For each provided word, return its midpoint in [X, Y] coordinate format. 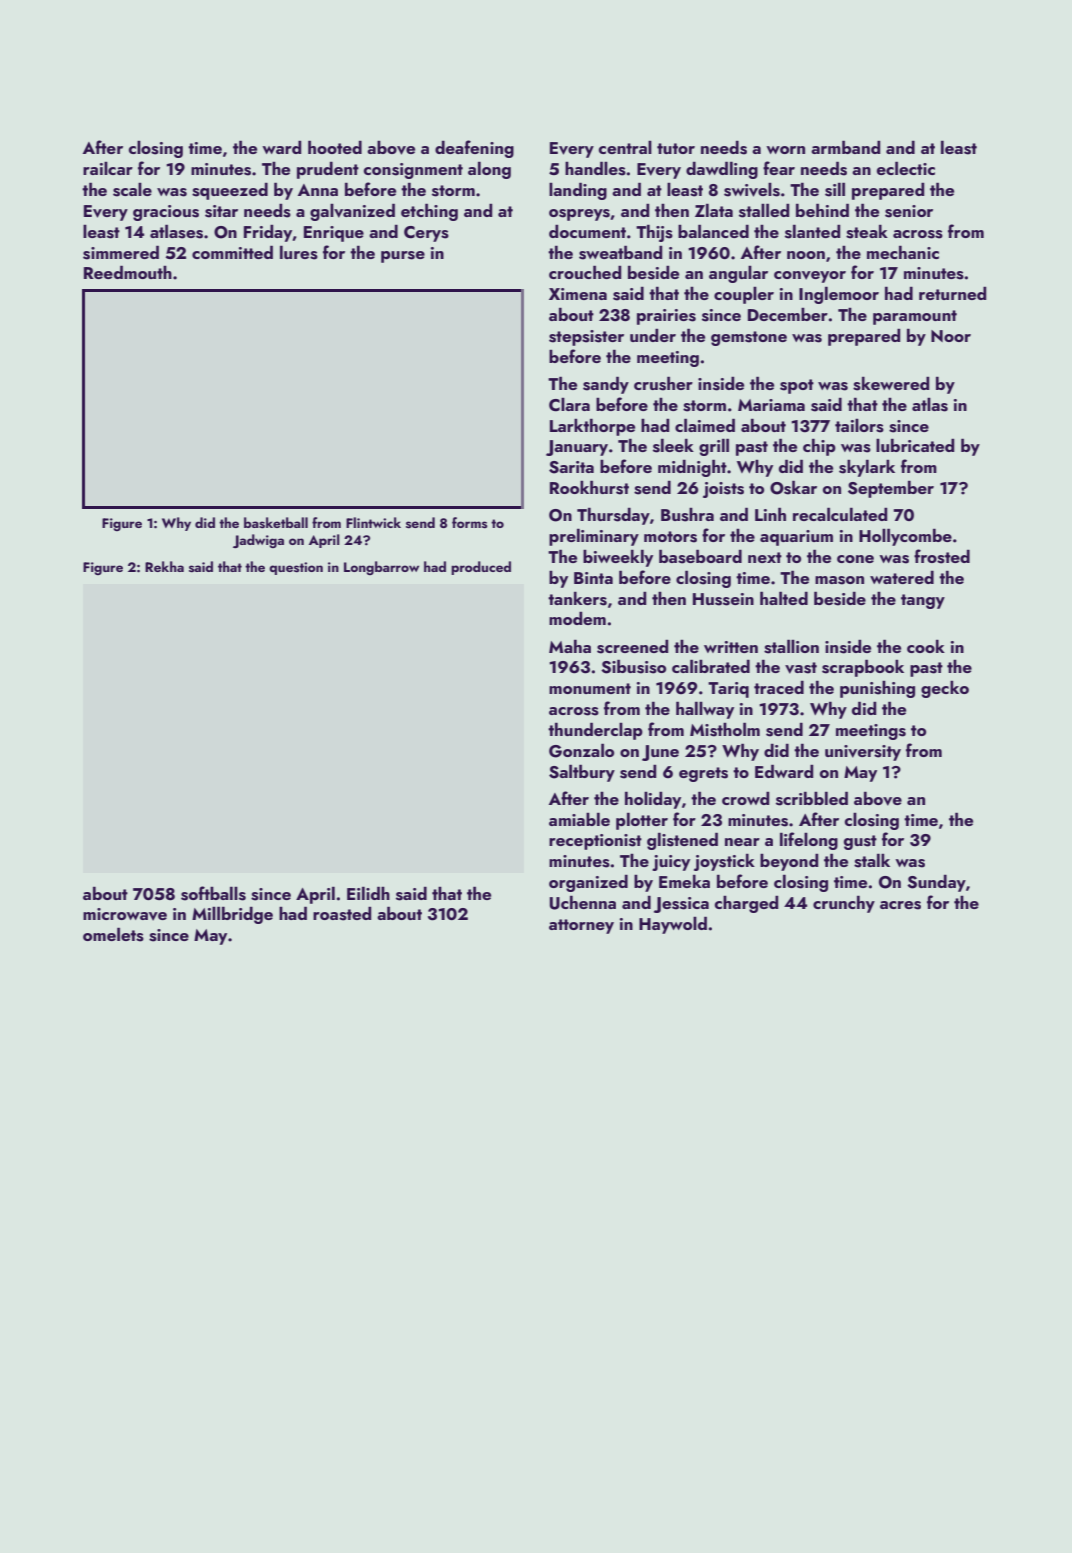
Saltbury [582, 773]
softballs [213, 893]
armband [845, 147]
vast [801, 668]
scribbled [812, 799]
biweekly [618, 558]
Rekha [164, 566]
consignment [413, 171]
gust [860, 842]
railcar [108, 168]
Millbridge [232, 915]
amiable [579, 819]
